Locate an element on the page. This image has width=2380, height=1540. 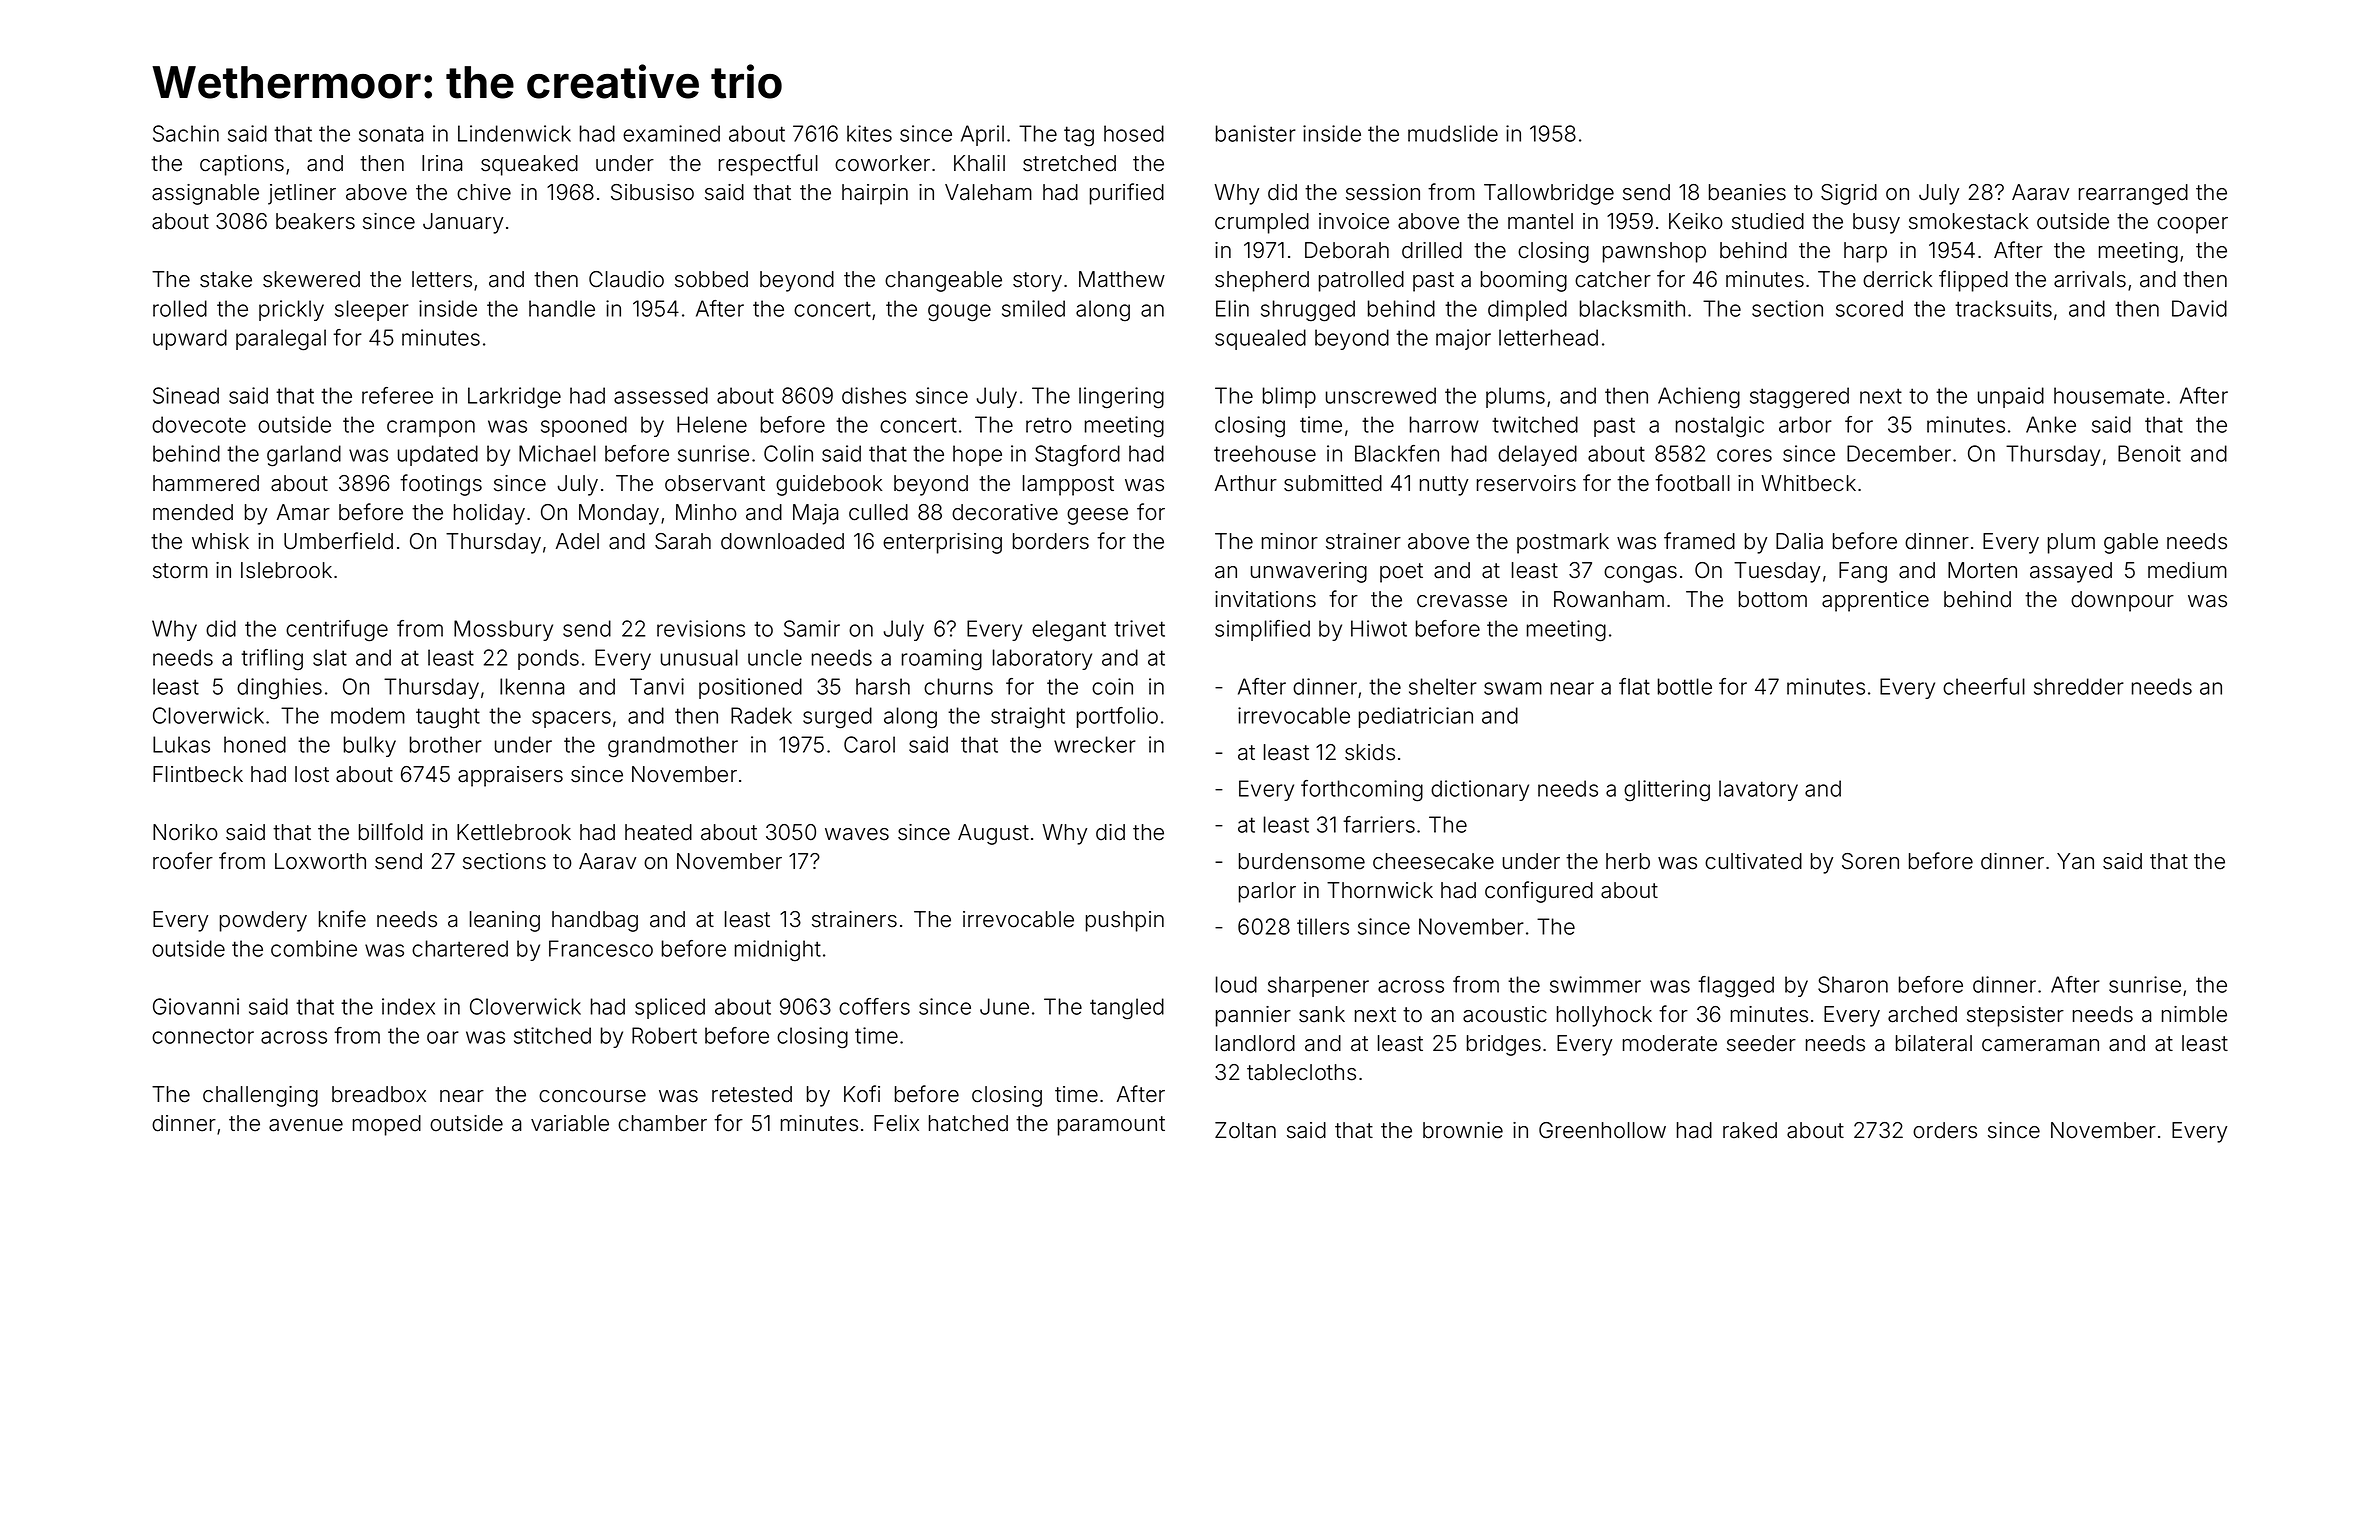
jetliner is located at coordinates (302, 194).
